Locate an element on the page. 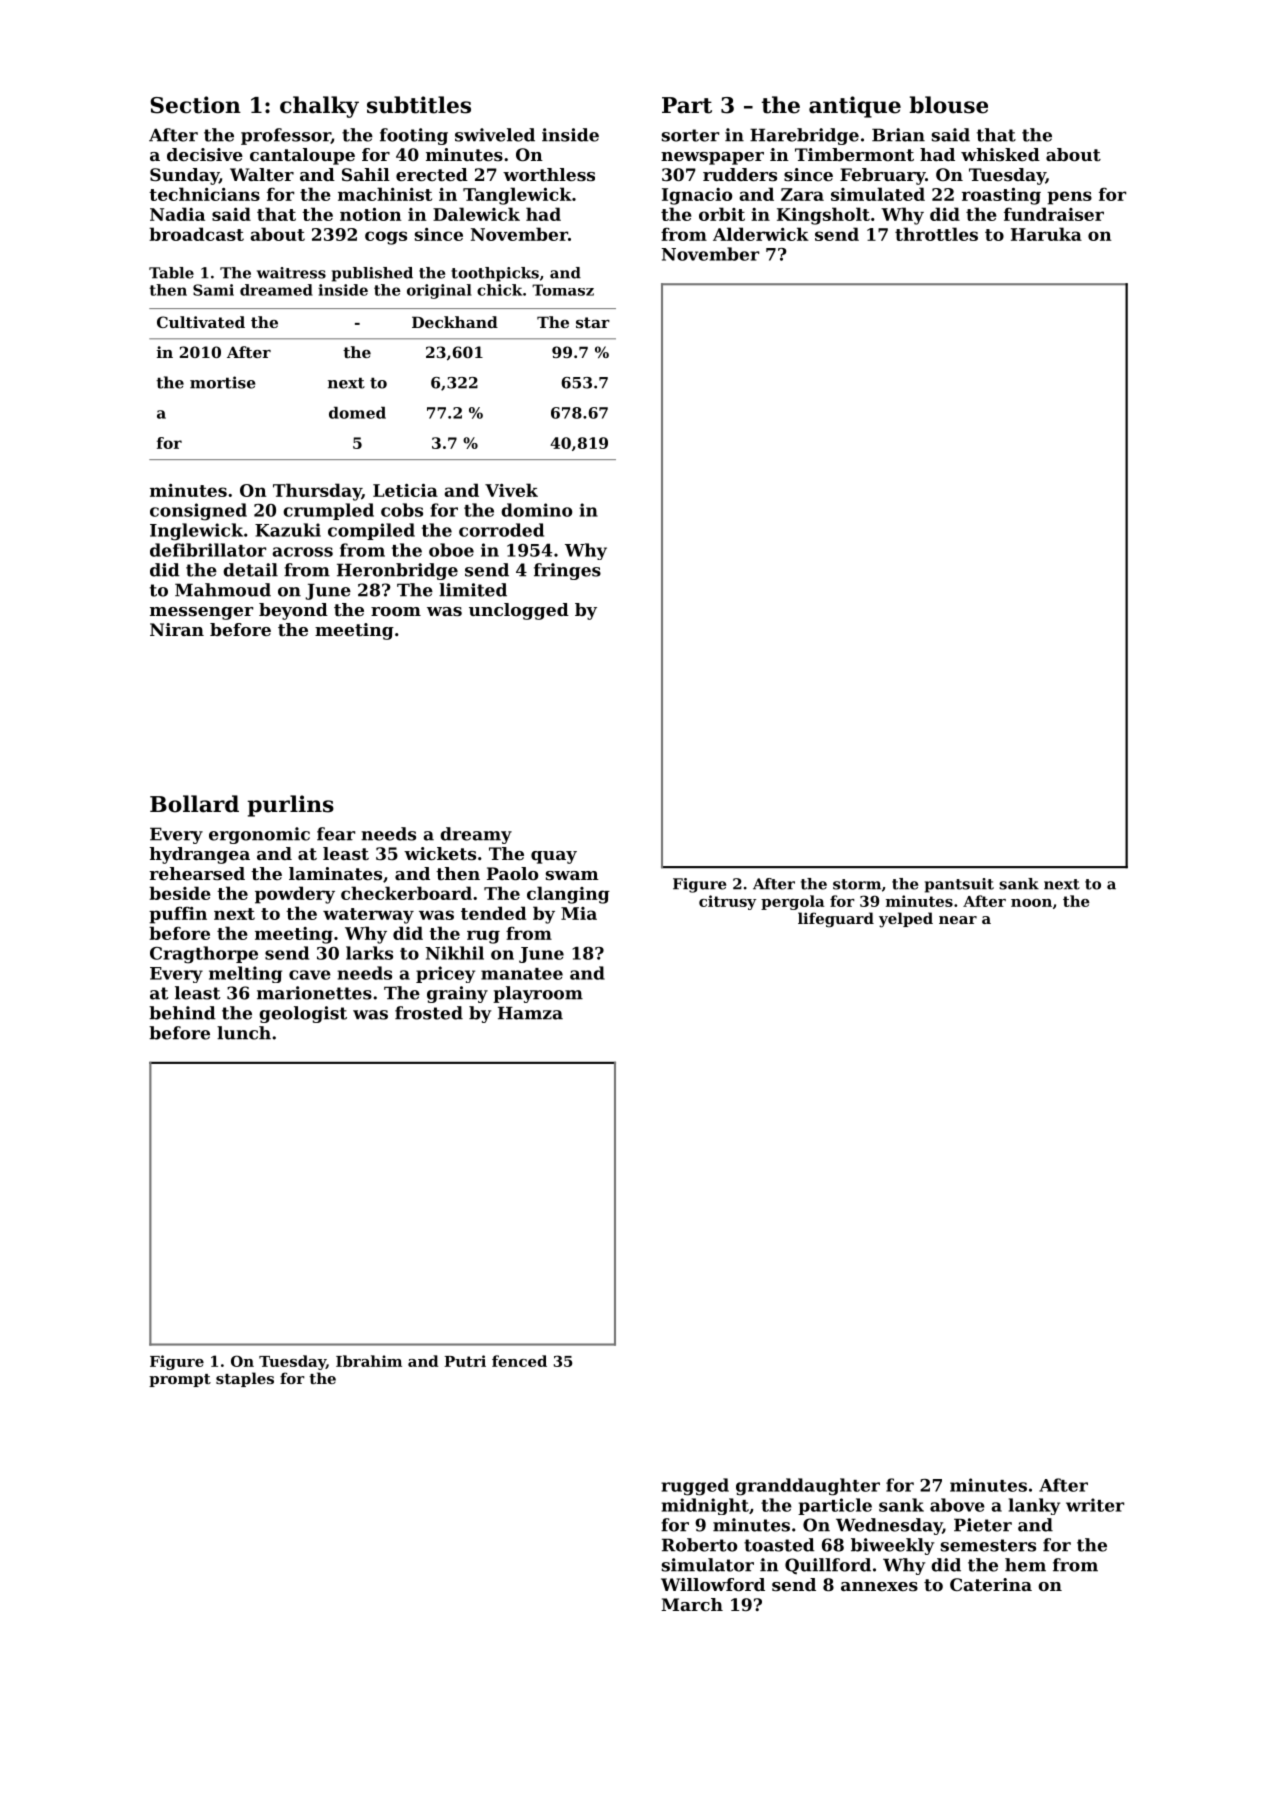 Image resolution: width=1277 pixels, height=1805 pixels. noon is located at coordinates (1031, 903).
